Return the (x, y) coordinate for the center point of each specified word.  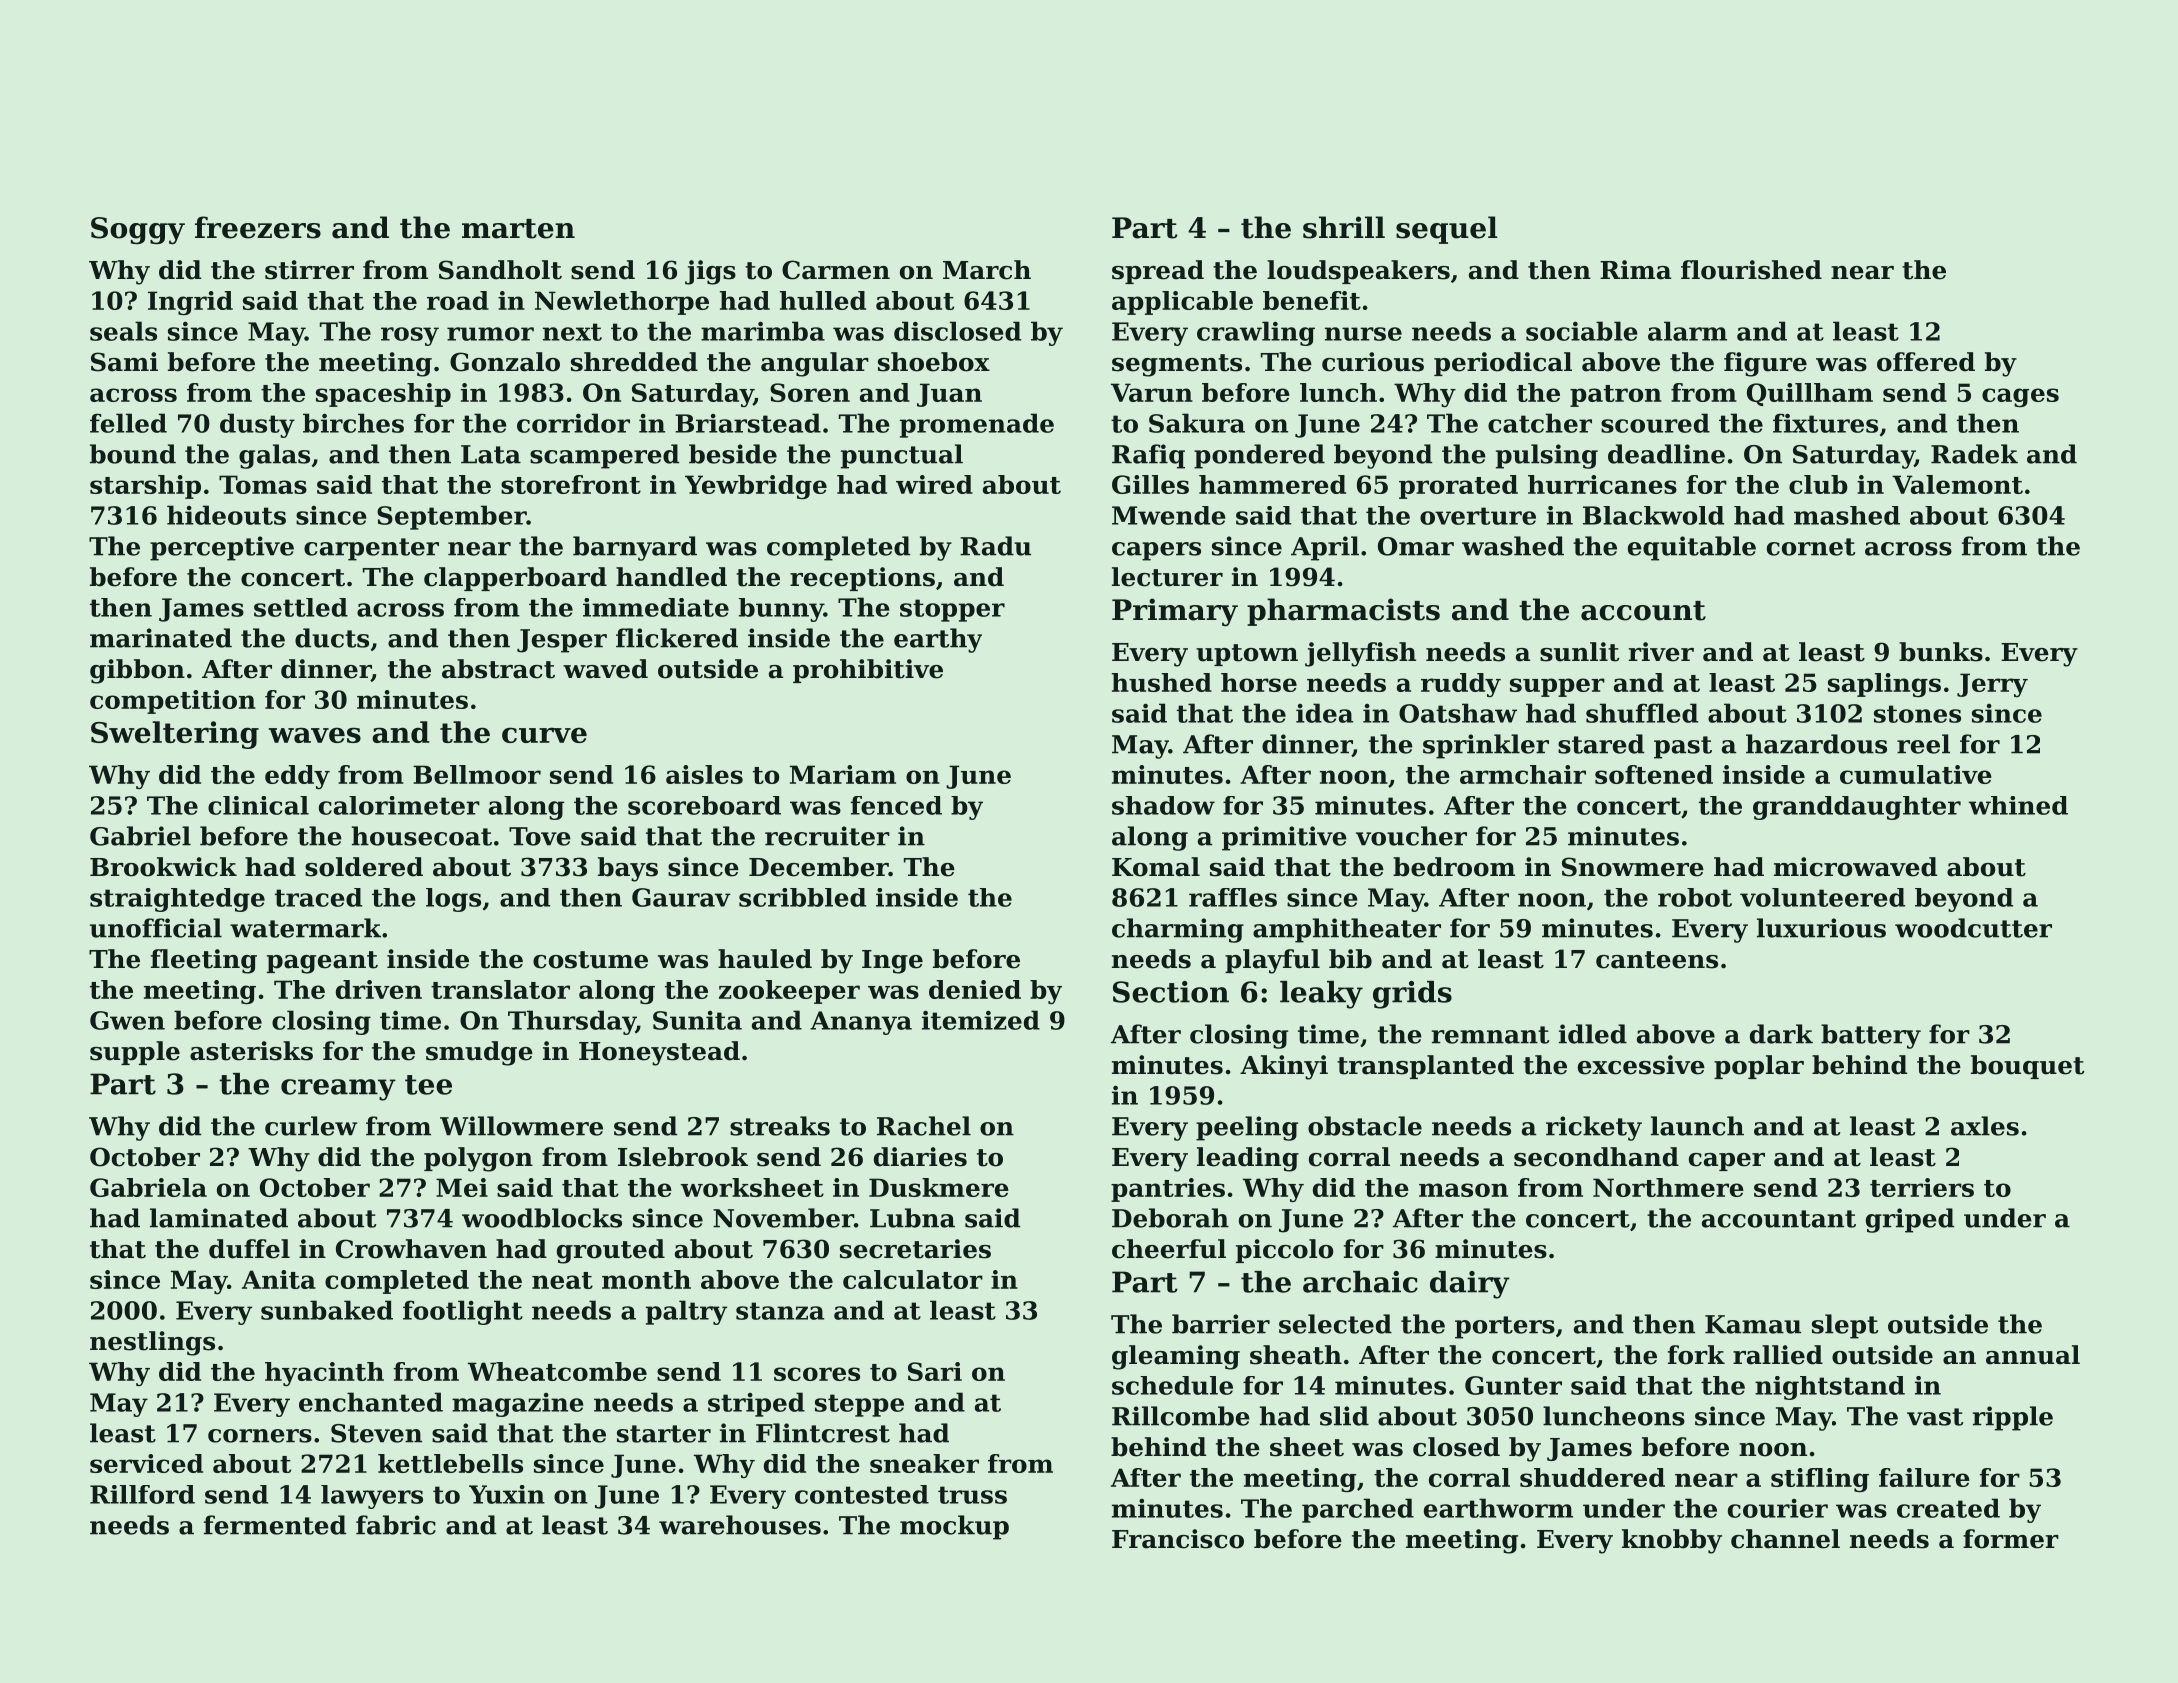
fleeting (204, 961)
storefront (571, 484)
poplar (1759, 1067)
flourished (1751, 270)
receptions (862, 579)
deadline (1666, 454)
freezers (258, 227)
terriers (1922, 1187)
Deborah (1170, 1218)
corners (260, 1436)
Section (1171, 992)
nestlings (152, 1343)
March (987, 270)
